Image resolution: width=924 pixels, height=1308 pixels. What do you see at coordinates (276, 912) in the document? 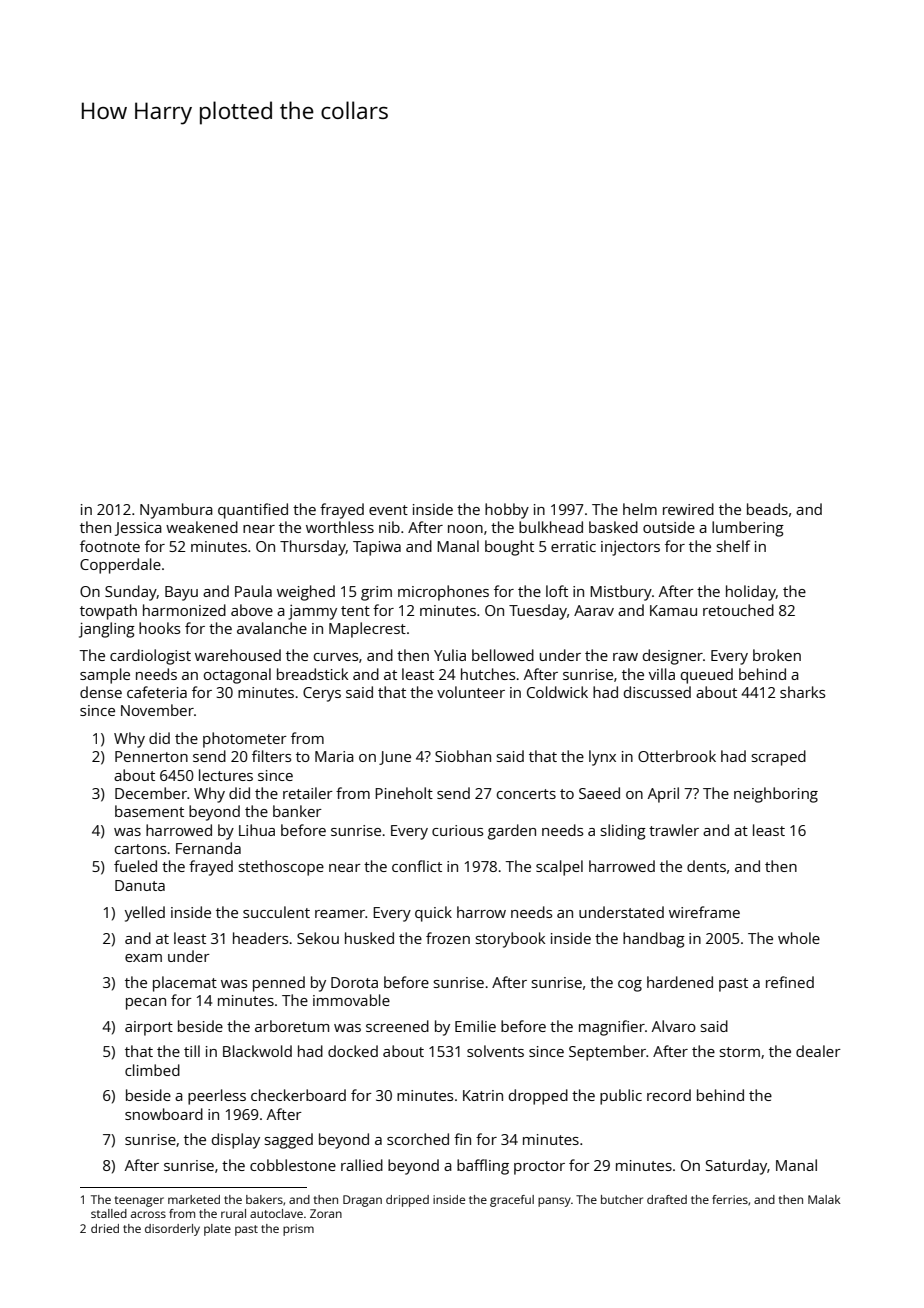
I see `succulent` at bounding box center [276, 912].
